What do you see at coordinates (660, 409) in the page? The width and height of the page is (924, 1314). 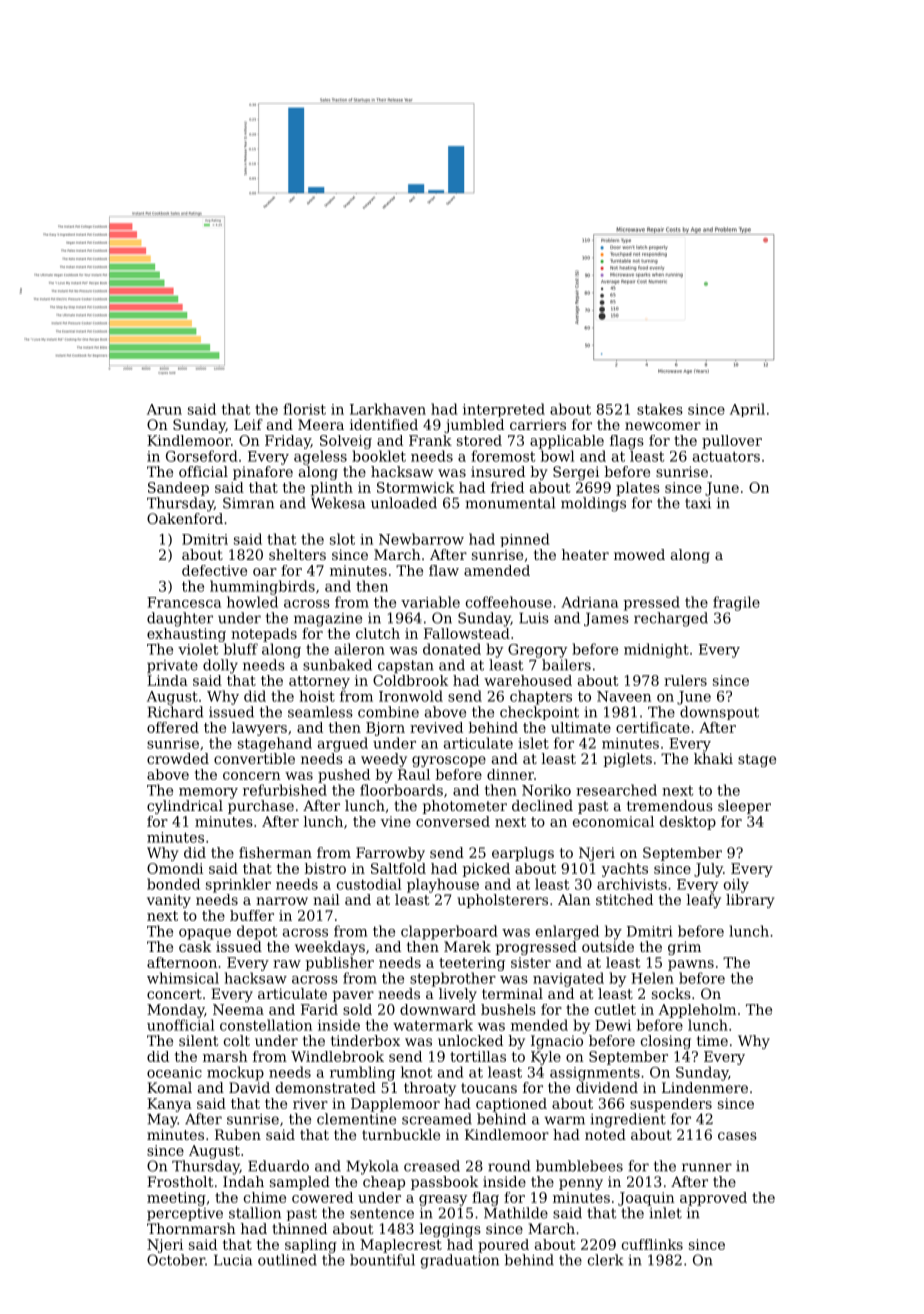 I see `stakes` at bounding box center [660, 409].
